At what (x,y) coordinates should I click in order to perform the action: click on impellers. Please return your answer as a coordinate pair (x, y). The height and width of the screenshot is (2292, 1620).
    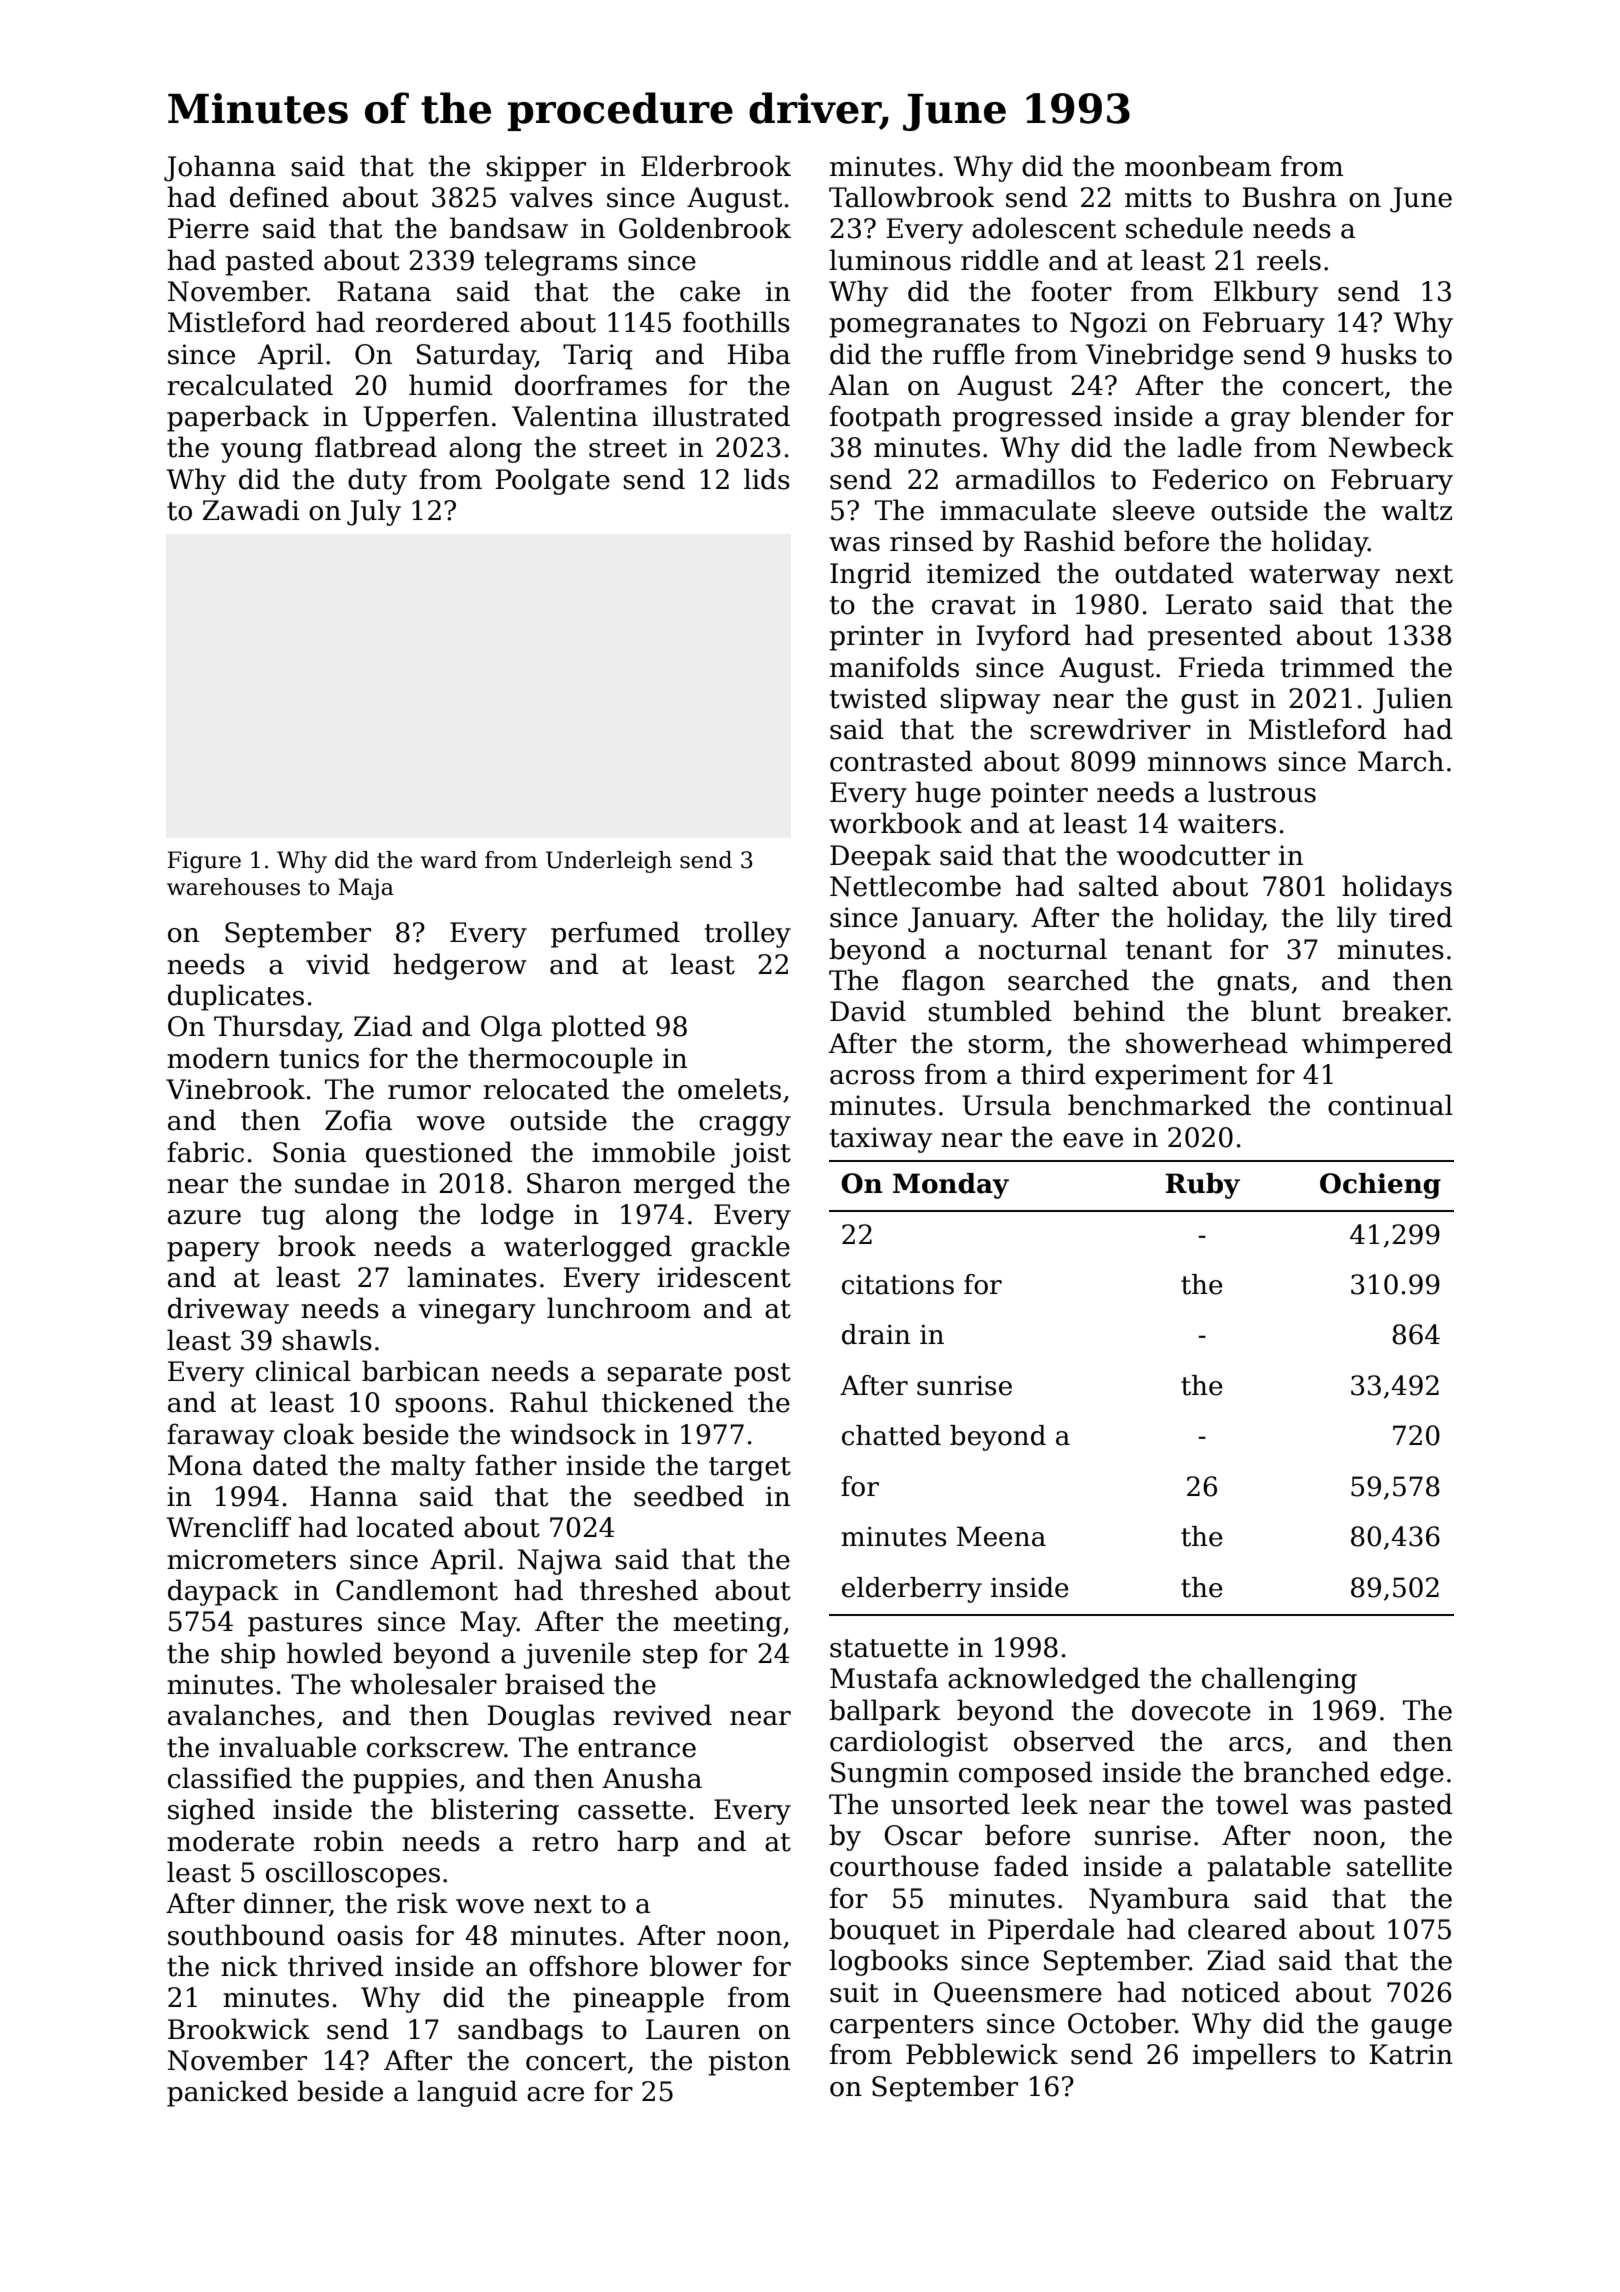
    Looking at the image, I should click on (1254, 2056).
